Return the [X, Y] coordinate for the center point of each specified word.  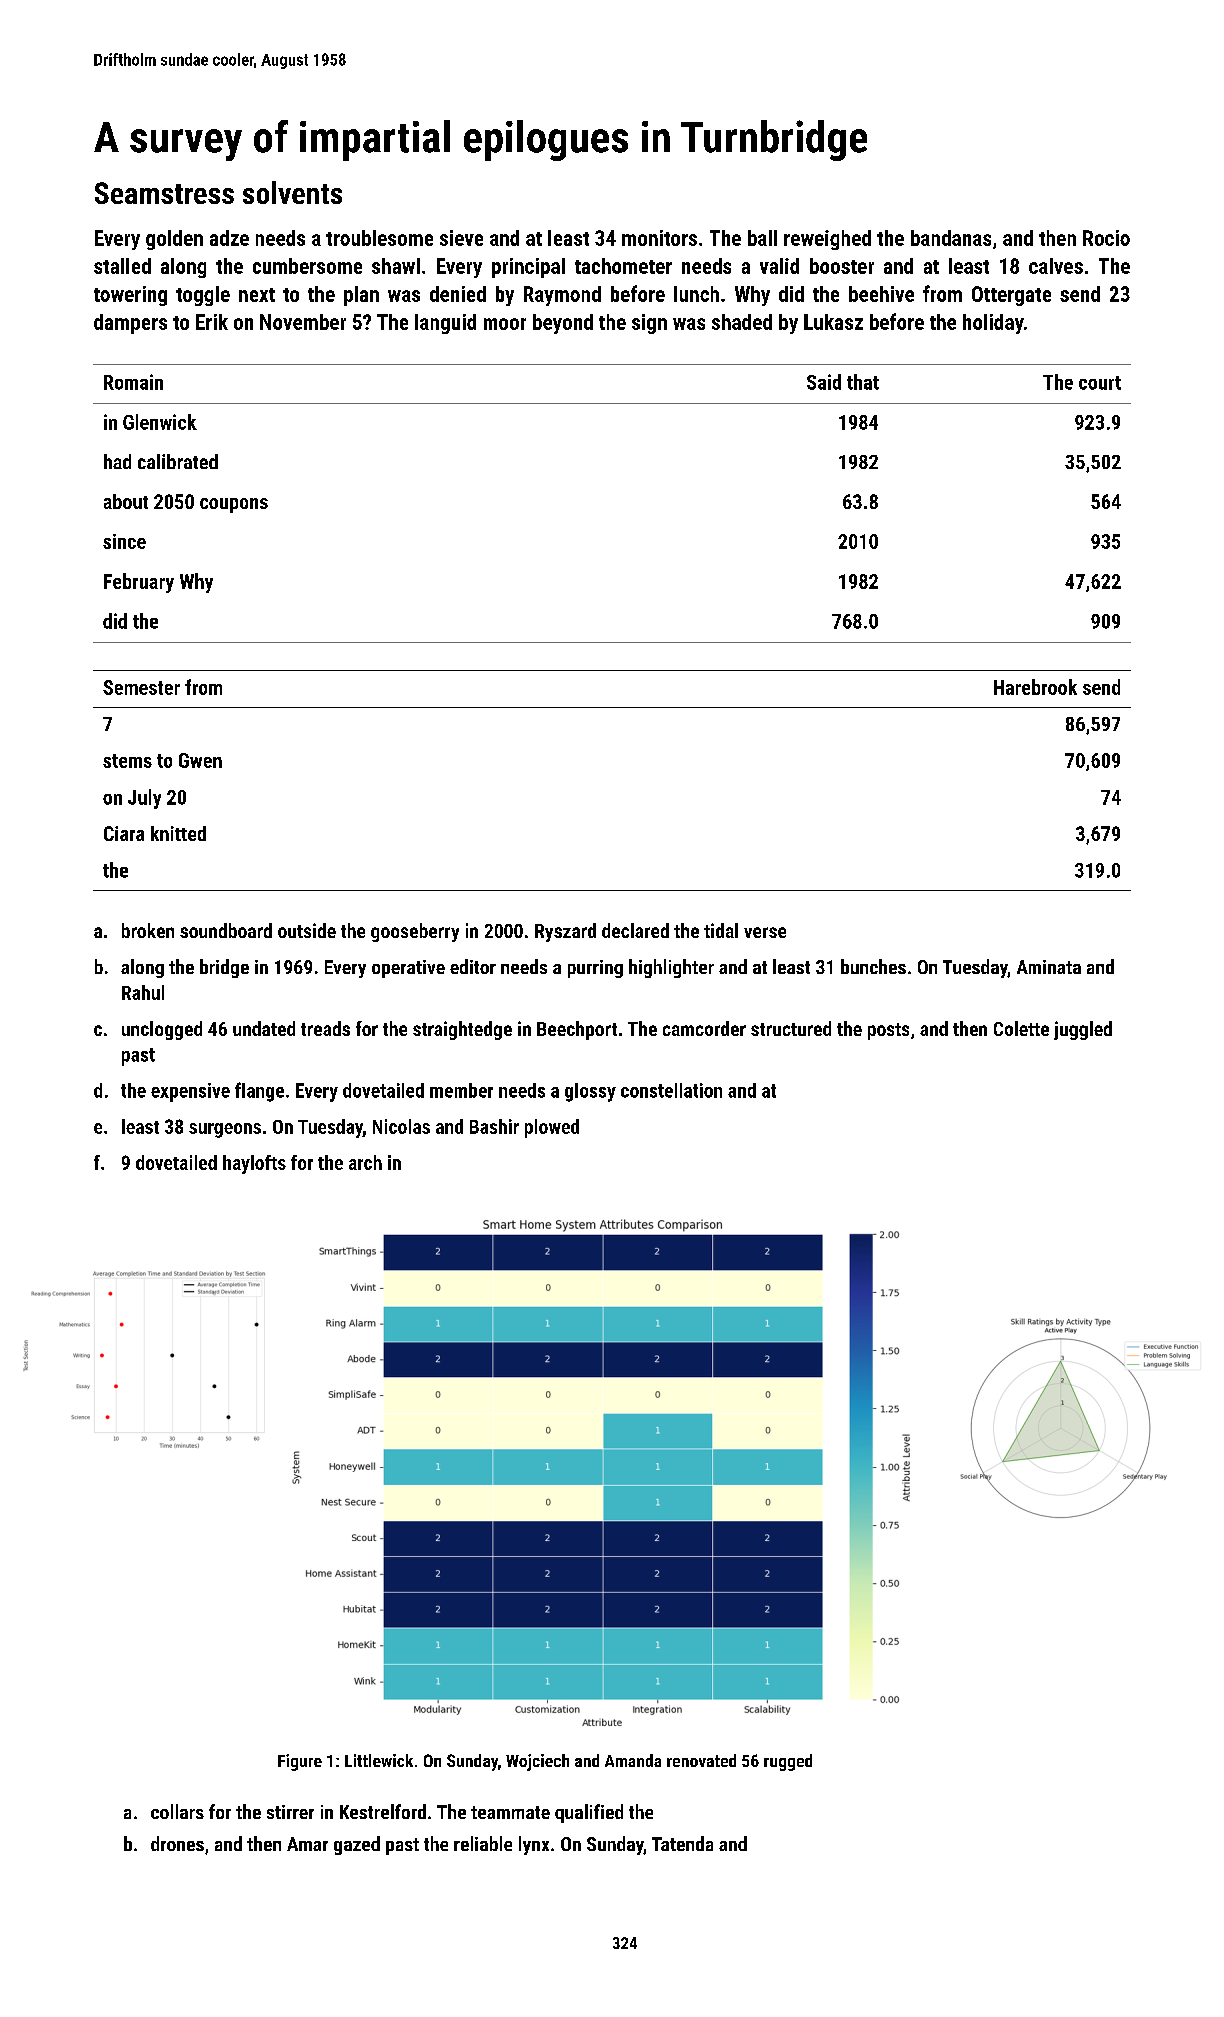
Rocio [1106, 238]
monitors [659, 238]
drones [177, 1843]
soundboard [226, 930]
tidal [721, 930]
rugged [788, 1762]
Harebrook [1035, 687]
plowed [552, 1128]
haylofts [254, 1164]
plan [361, 296]
